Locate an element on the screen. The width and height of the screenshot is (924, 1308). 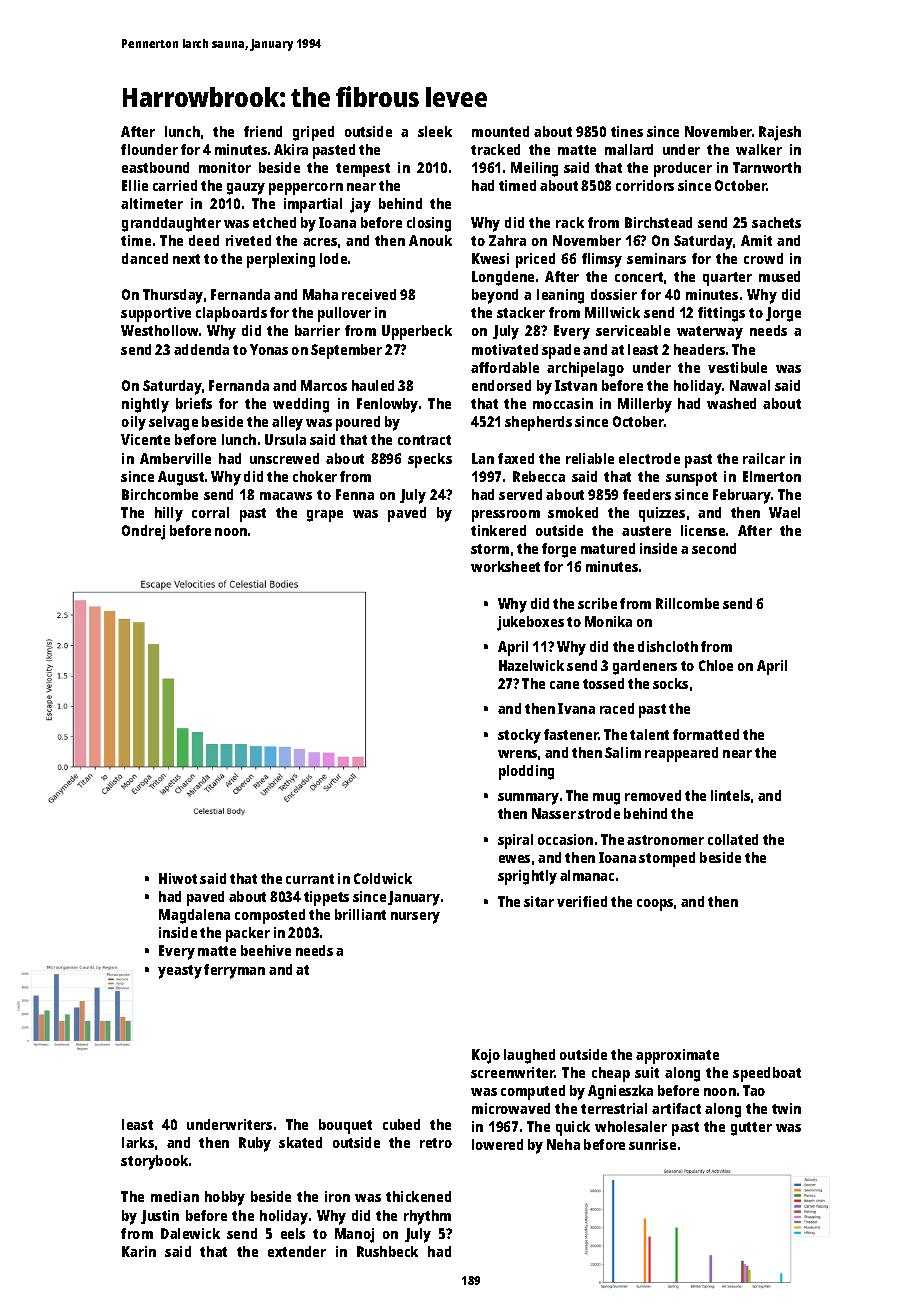
twin is located at coordinates (786, 1108).
